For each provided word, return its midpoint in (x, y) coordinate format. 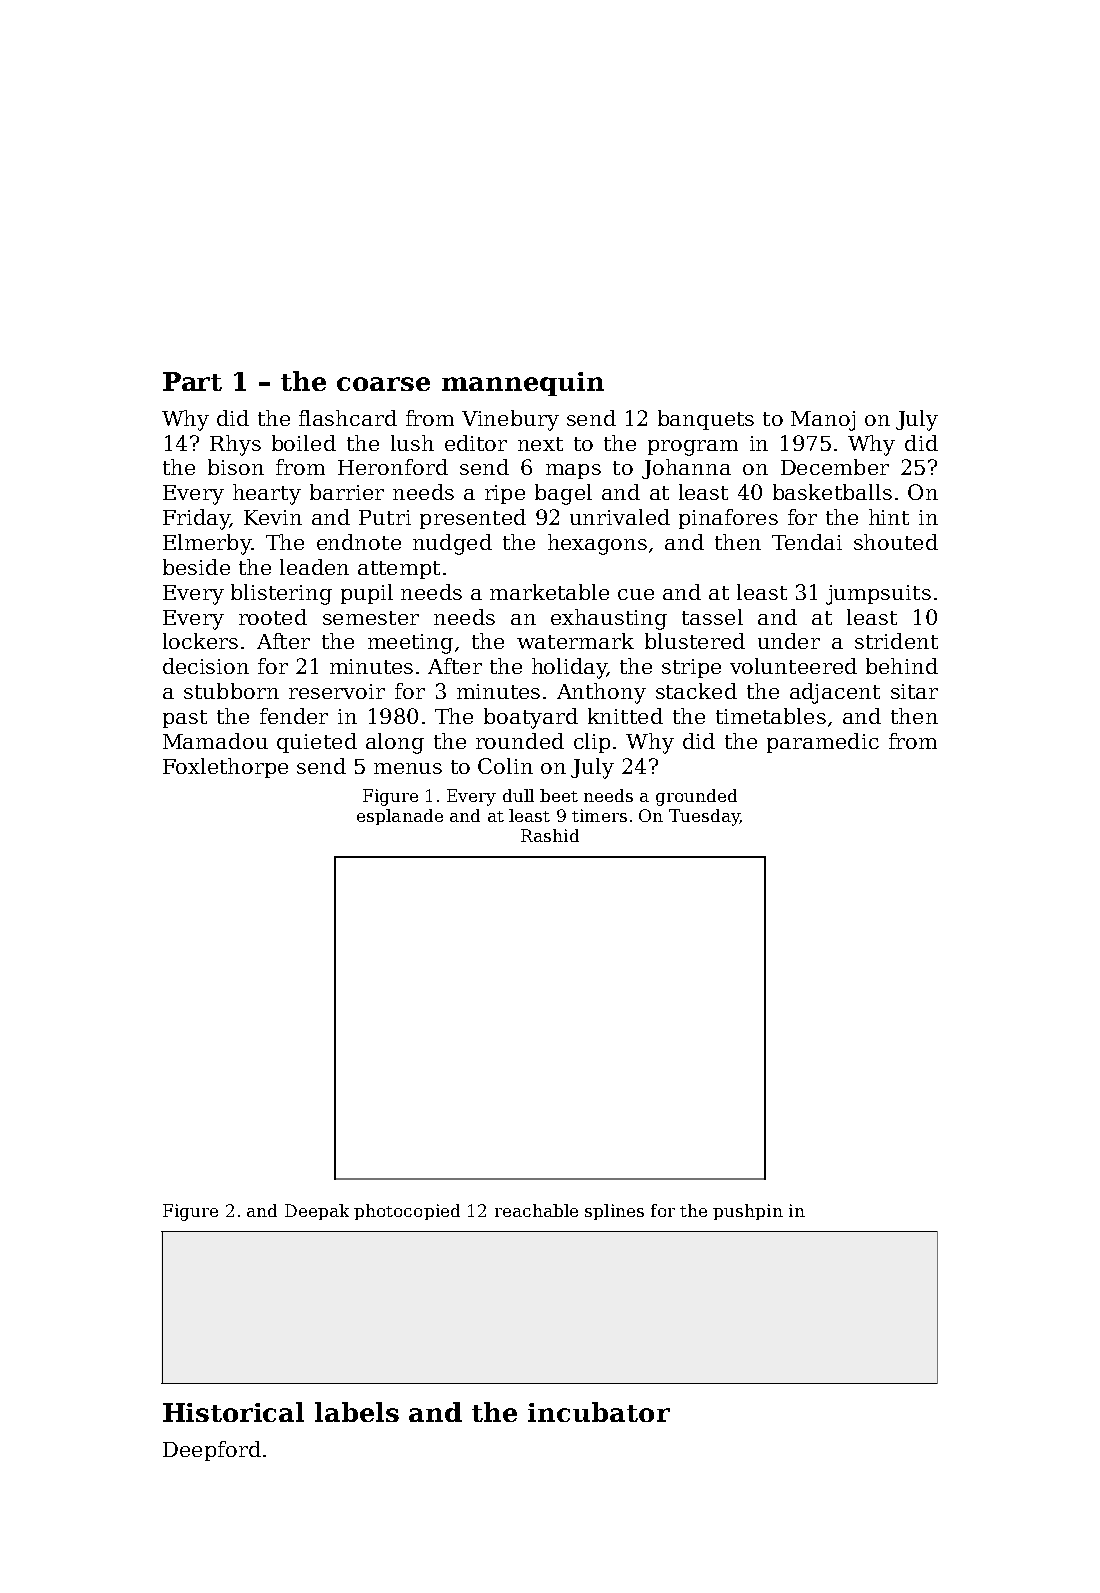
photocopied (407, 1212)
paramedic (823, 743)
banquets (706, 420)
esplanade (400, 817)
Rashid (550, 835)
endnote (359, 542)
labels (357, 1412)
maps (573, 471)
